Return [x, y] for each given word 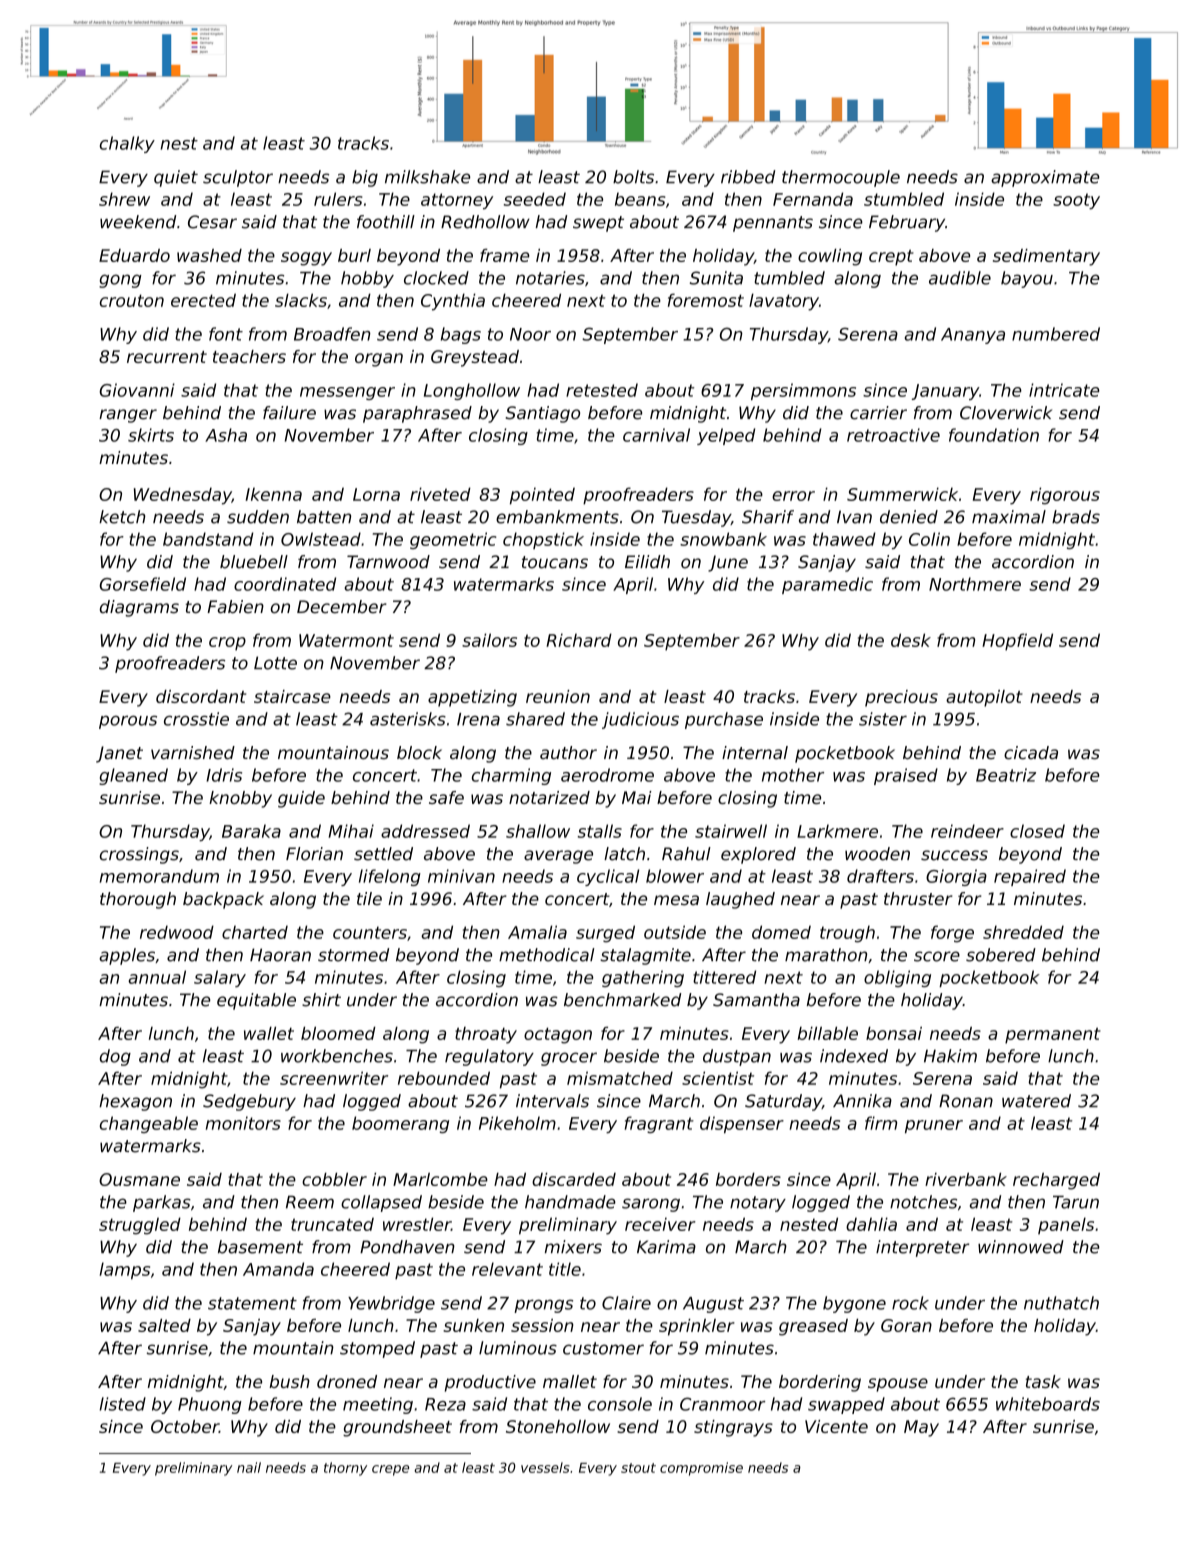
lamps [125, 1270]
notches [923, 1202]
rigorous [1065, 496]
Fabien [235, 607]
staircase [292, 696]
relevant [507, 1269]
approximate [1045, 178]
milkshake [427, 177]
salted [164, 1325]
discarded [574, 1179]
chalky [127, 144]
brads [1076, 517]
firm [881, 1123]
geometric [453, 540]
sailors [489, 640]
